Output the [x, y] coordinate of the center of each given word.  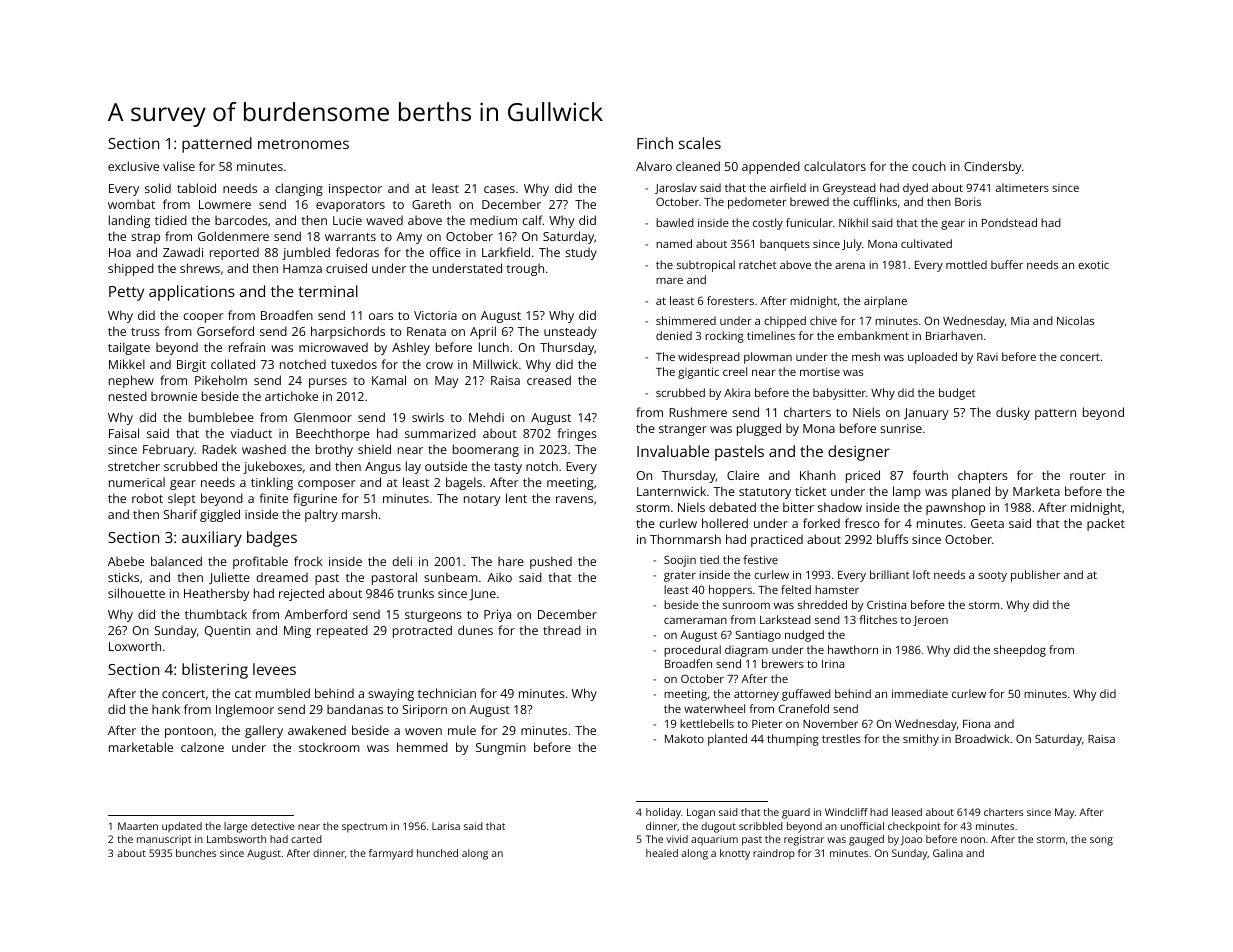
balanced [176, 561]
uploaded [932, 358]
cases [499, 189]
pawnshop [955, 508]
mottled [966, 264]
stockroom [329, 747]
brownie [174, 396]
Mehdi [486, 417]
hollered [725, 523]
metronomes [303, 144]
